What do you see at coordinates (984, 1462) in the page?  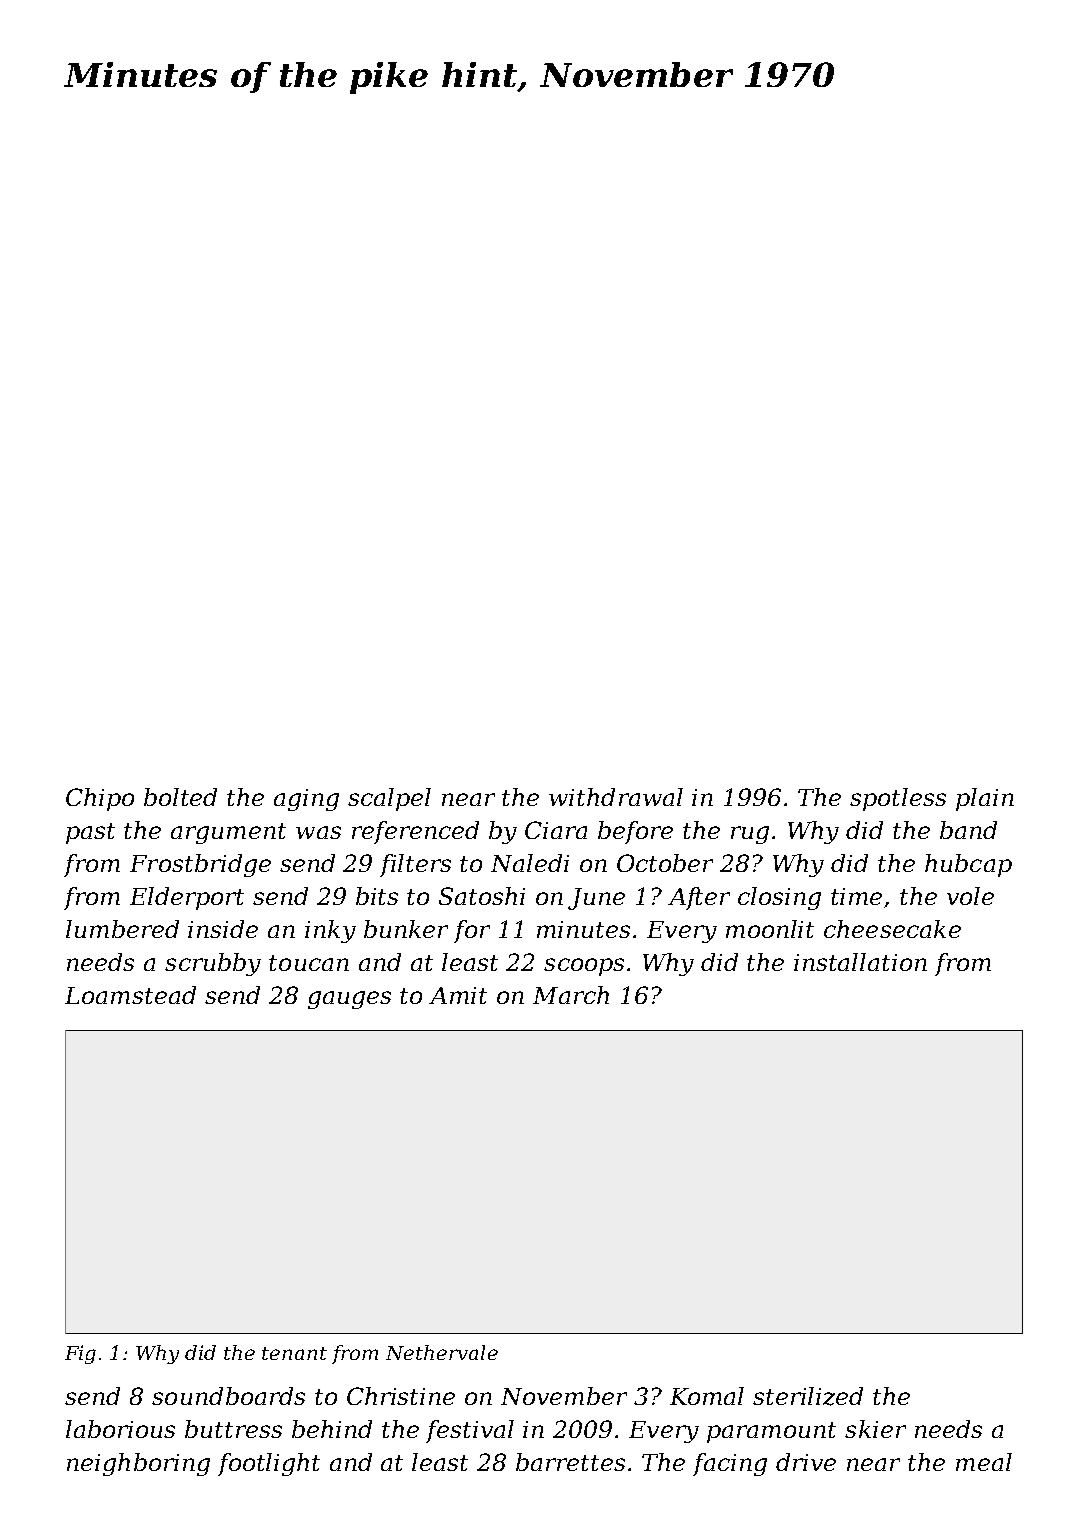 I see `meal` at bounding box center [984, 1462].
